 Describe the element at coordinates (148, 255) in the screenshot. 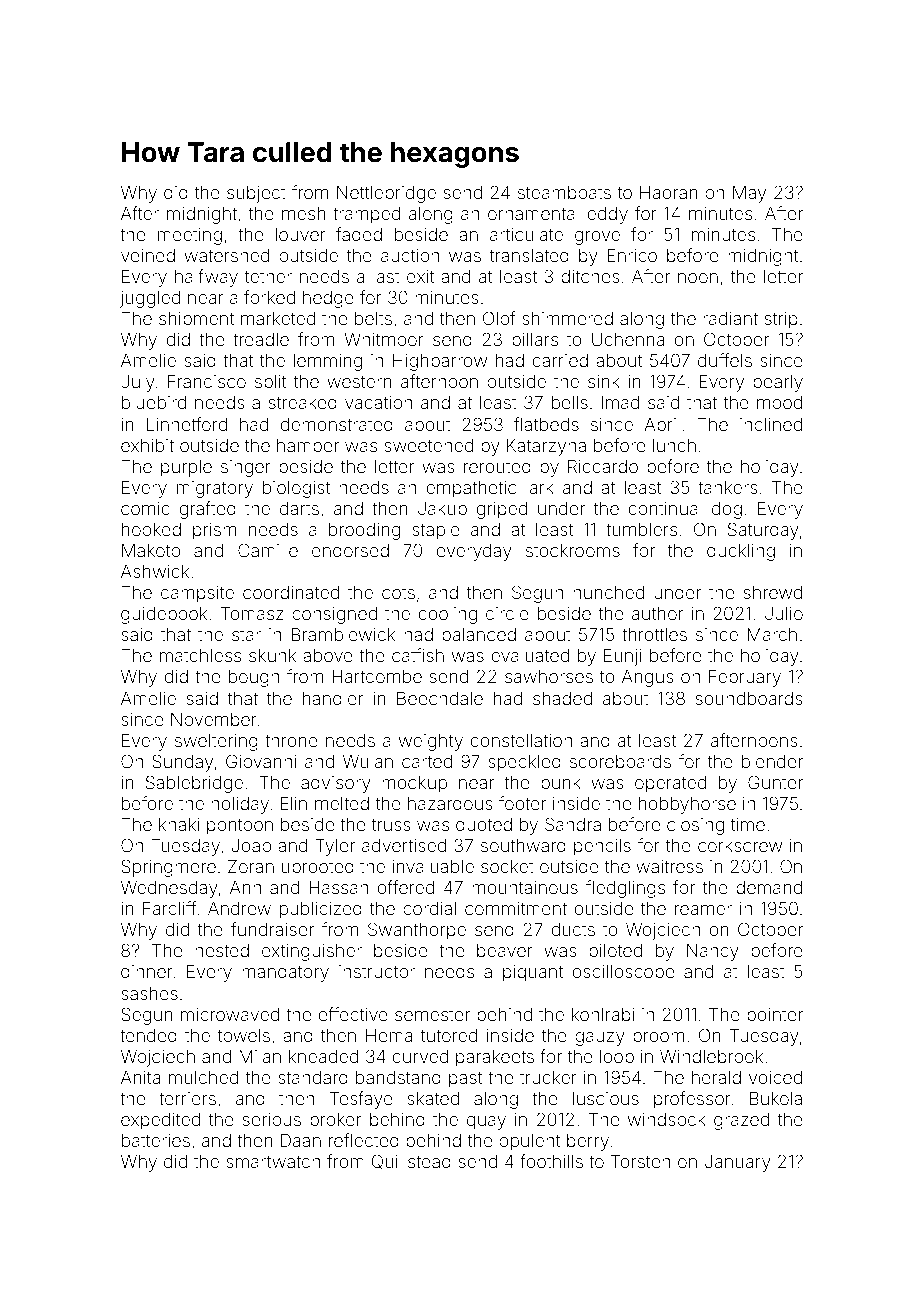

I see `veined` at that location.
